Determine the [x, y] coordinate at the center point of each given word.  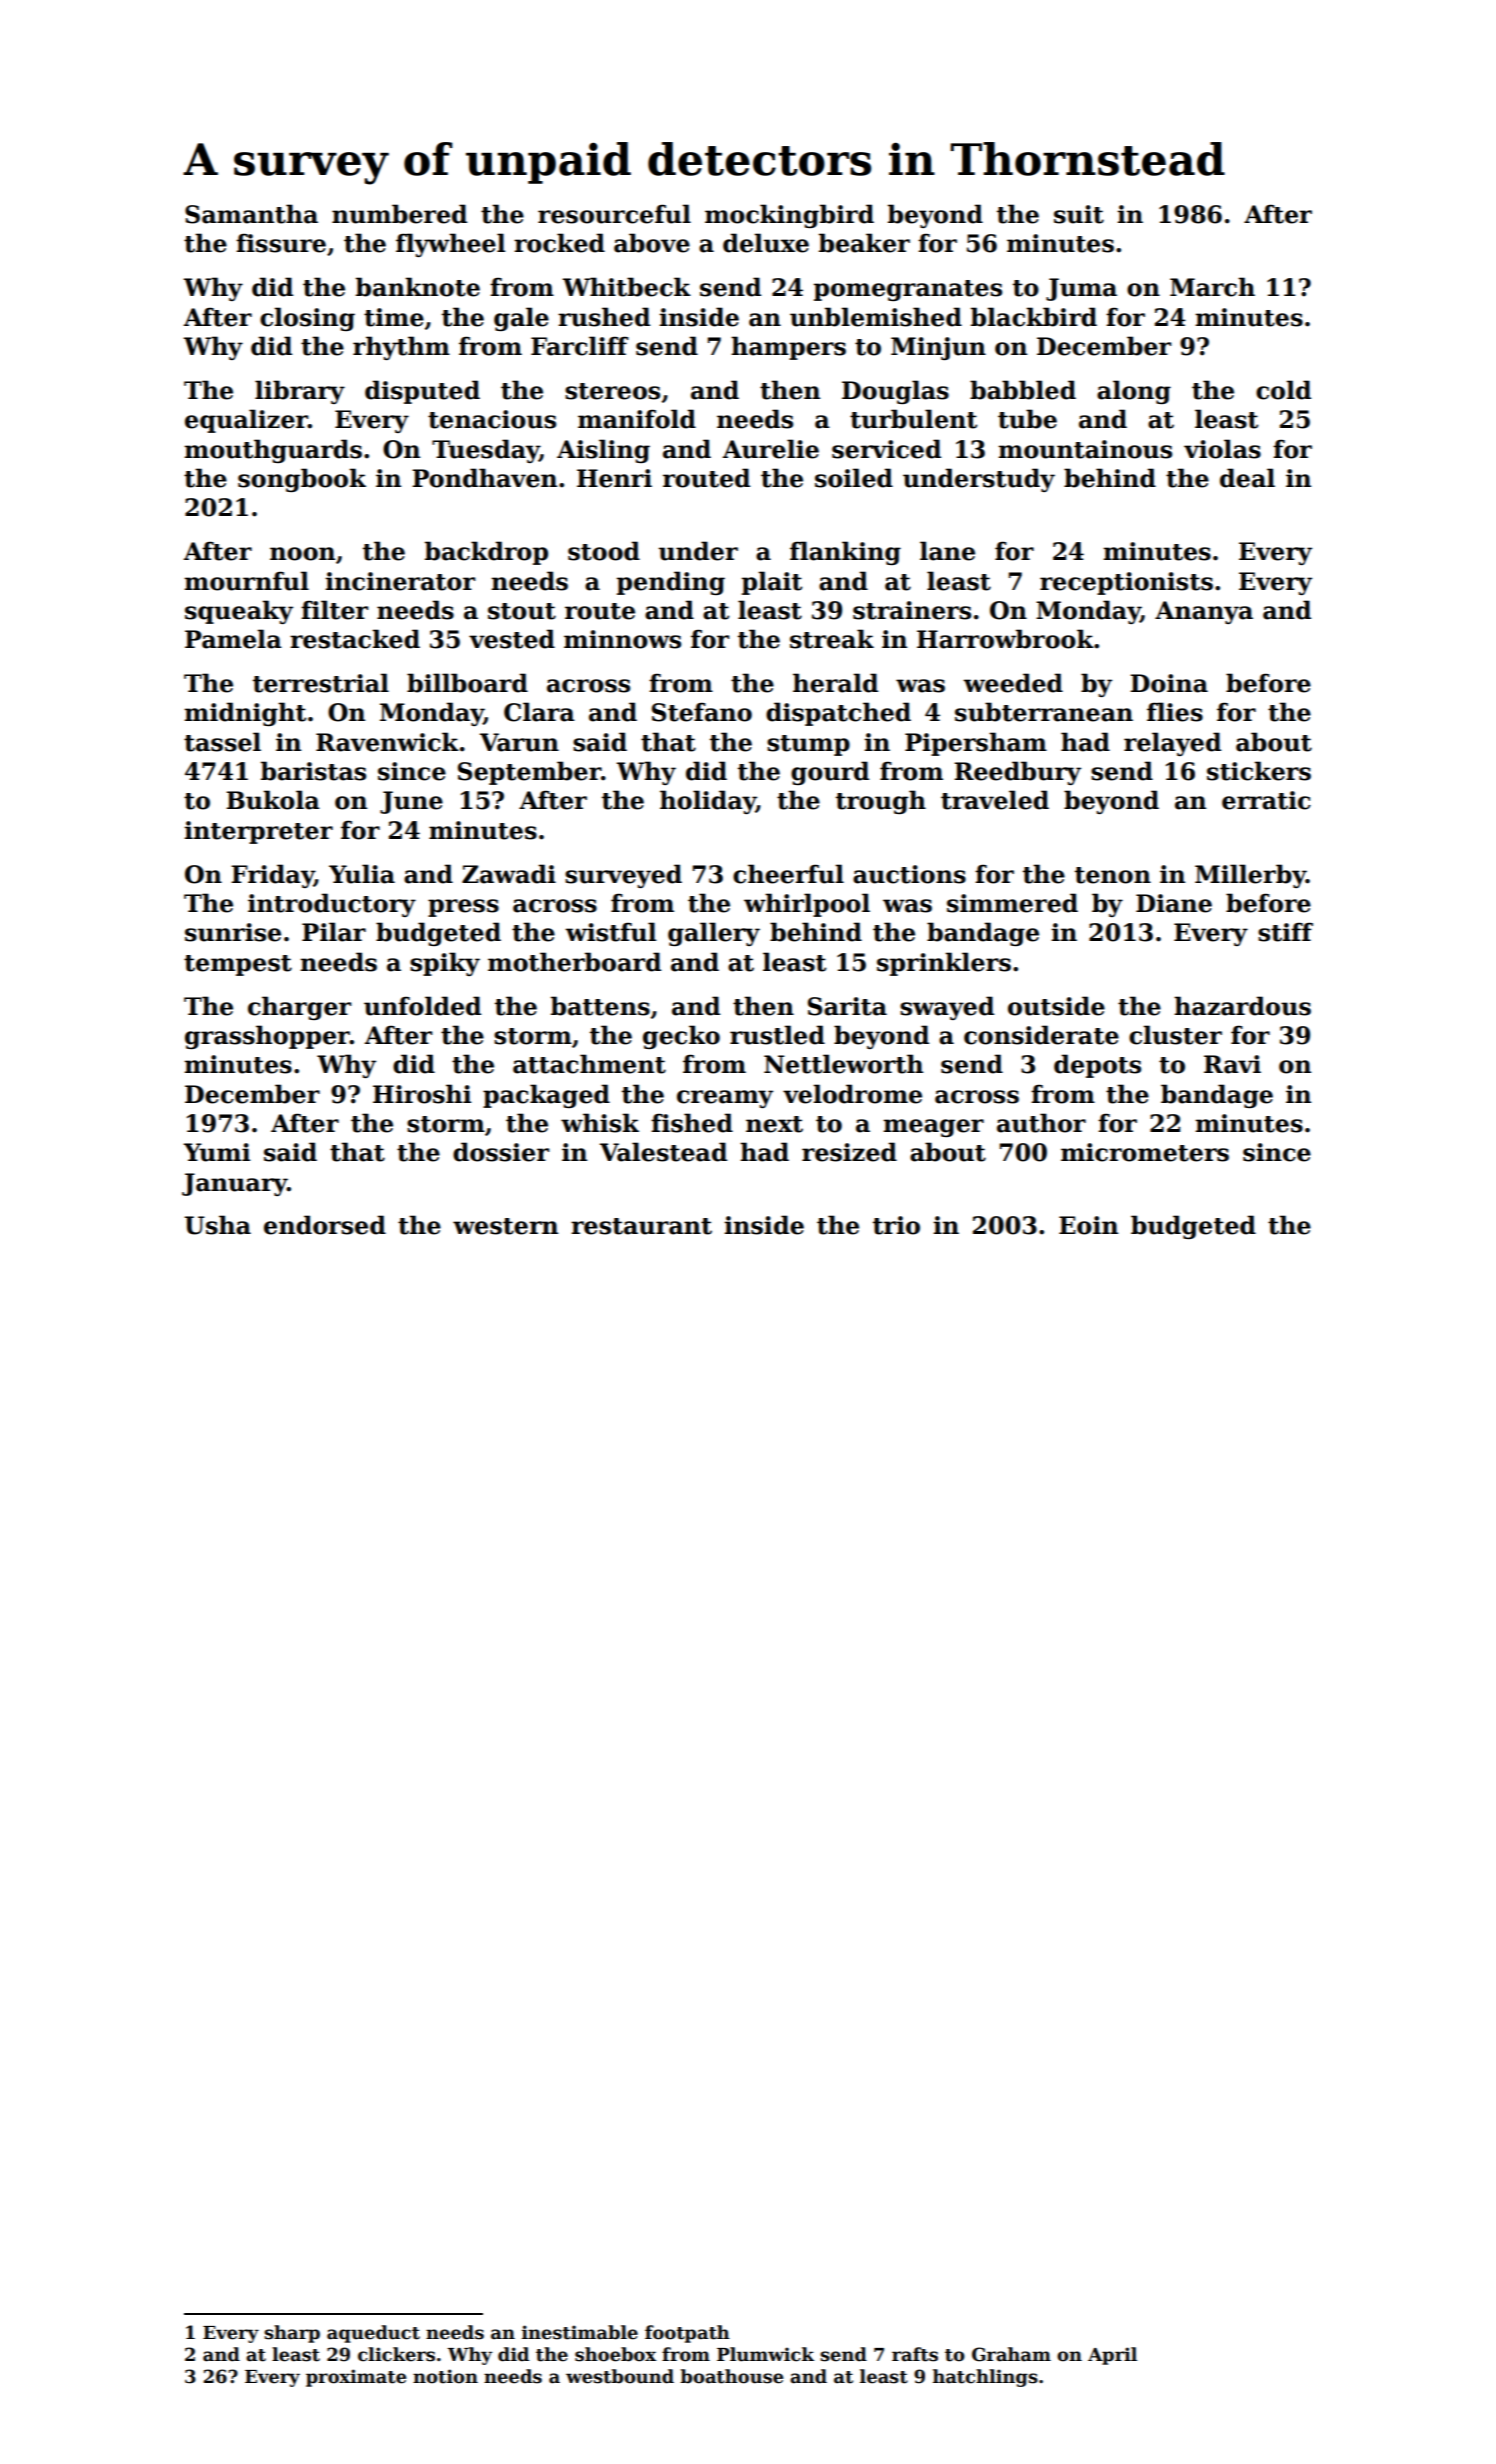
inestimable [580, 2332]
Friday [272, 876]
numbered [399, 214]
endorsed [325, 1225]
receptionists [1126, 583]
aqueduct [373, 2334]
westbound [620, 2376]
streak [832, 639]
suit [1079, 214]
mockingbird [789, 216]
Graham [1011, 2354]
